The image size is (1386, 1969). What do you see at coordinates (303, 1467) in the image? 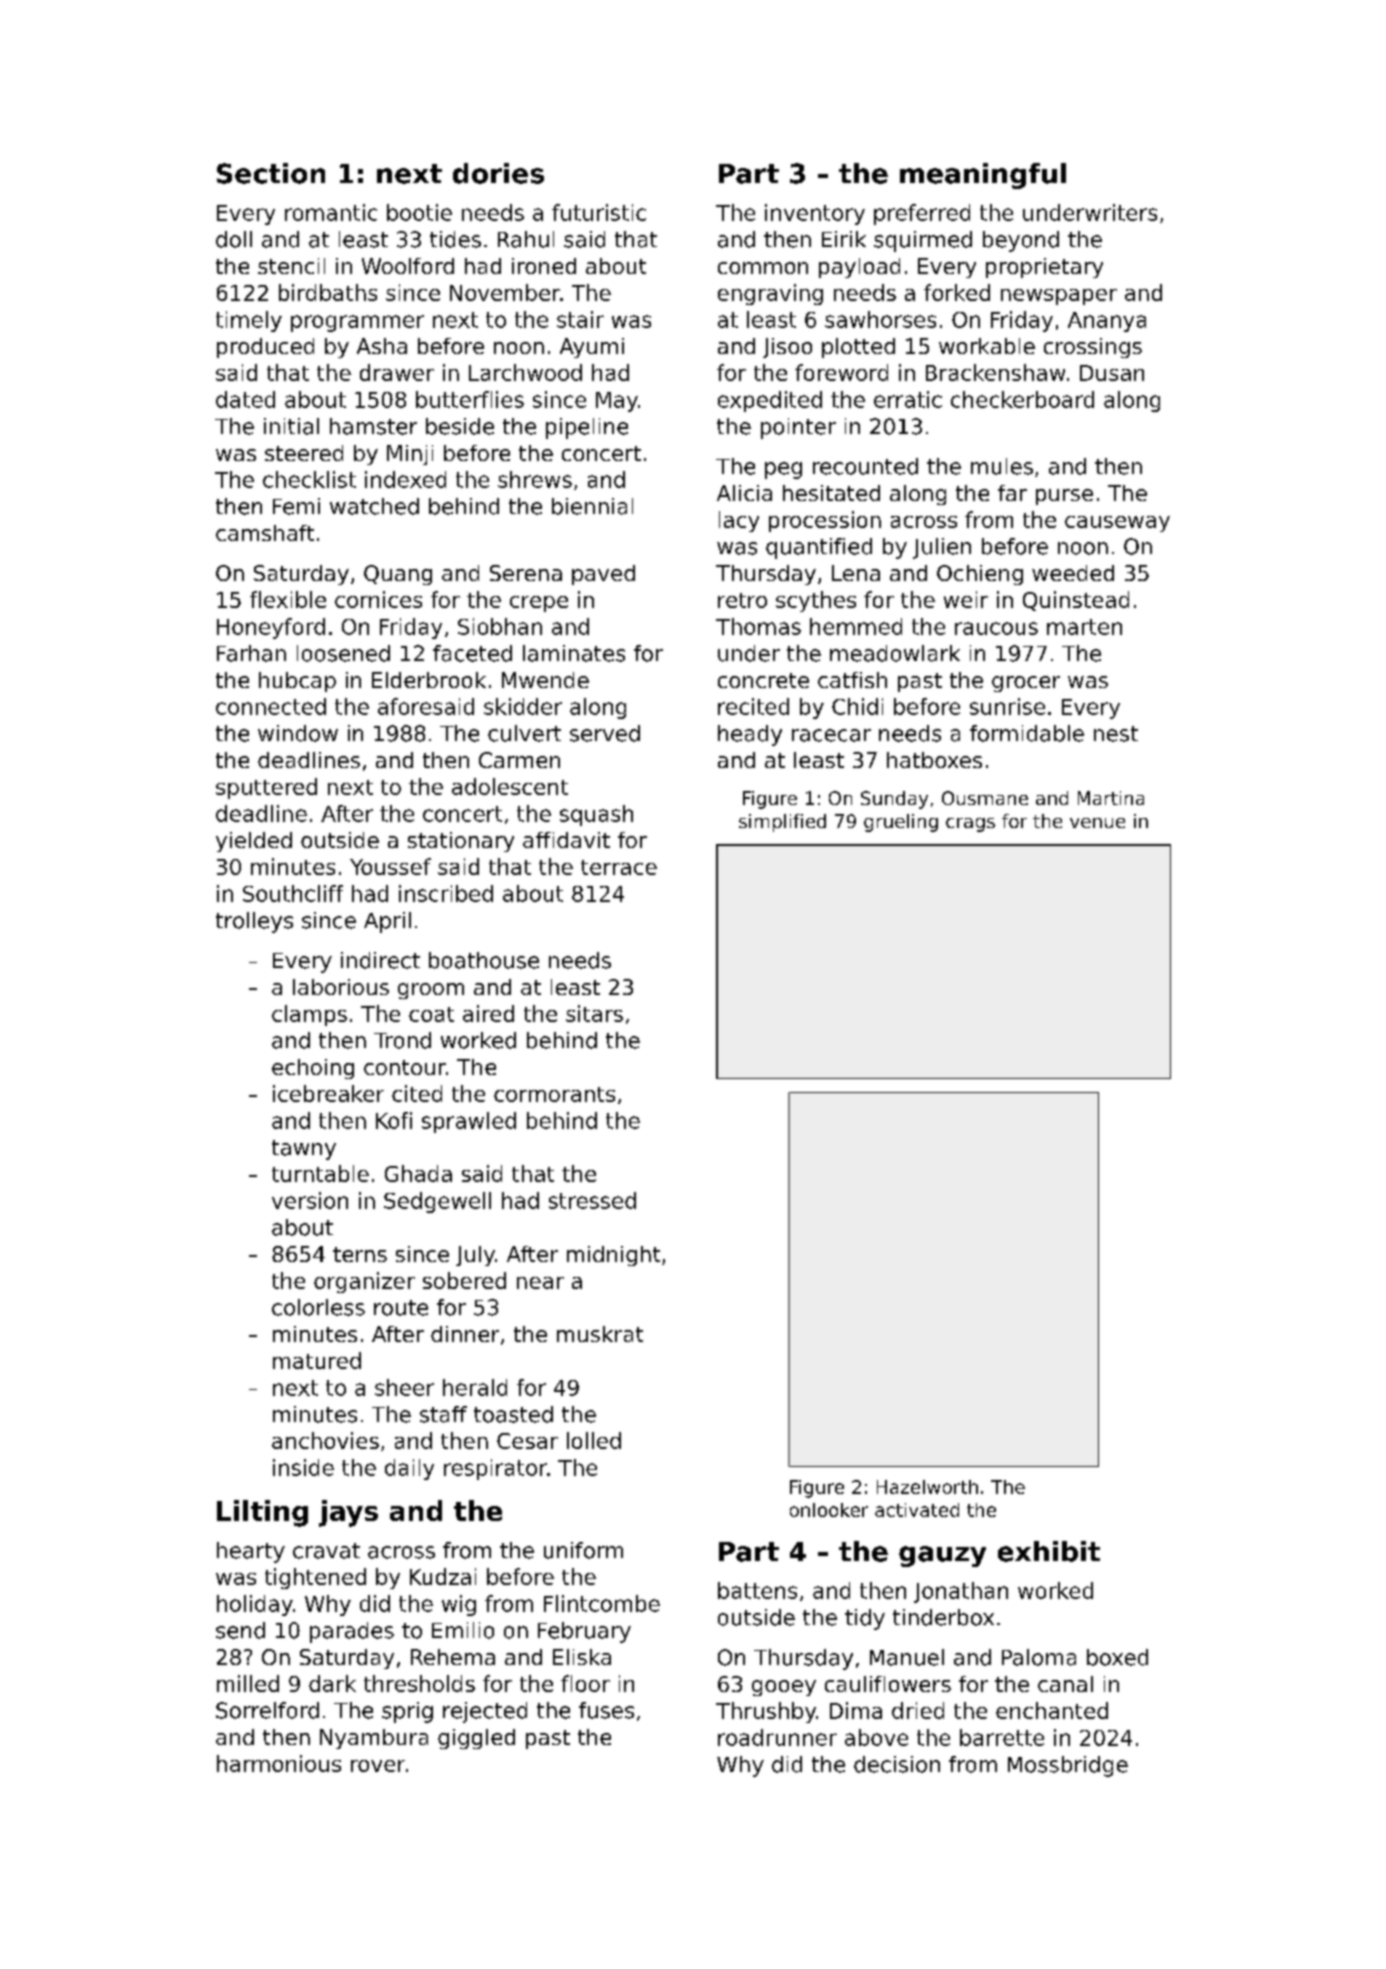
I see `inside` at bounding box center [303, 1467].
